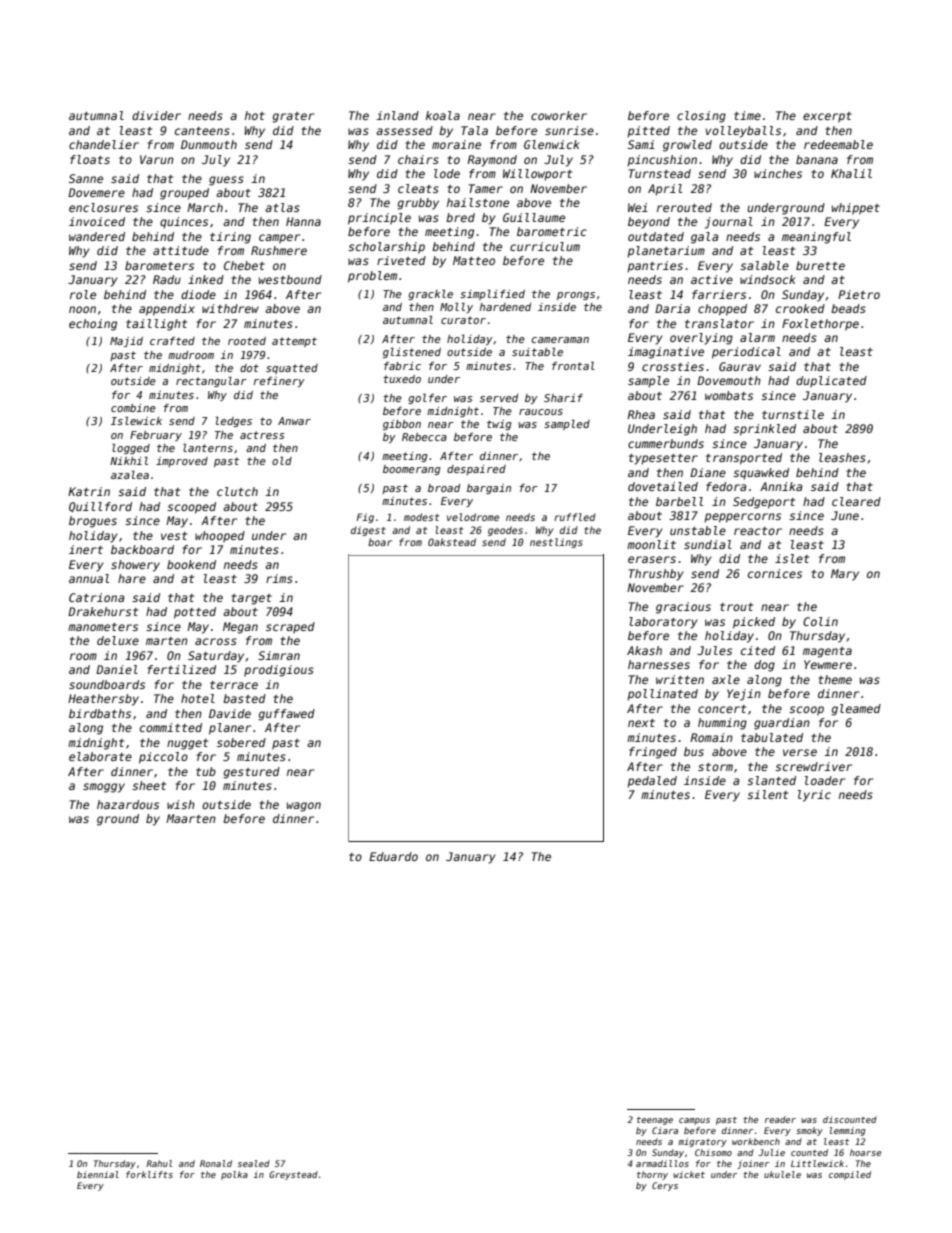 The height and width of the screenshot is (1233, 952). Describe the element at coordinates (126, 342) in the screenshot. I see `Majid` at that location.
